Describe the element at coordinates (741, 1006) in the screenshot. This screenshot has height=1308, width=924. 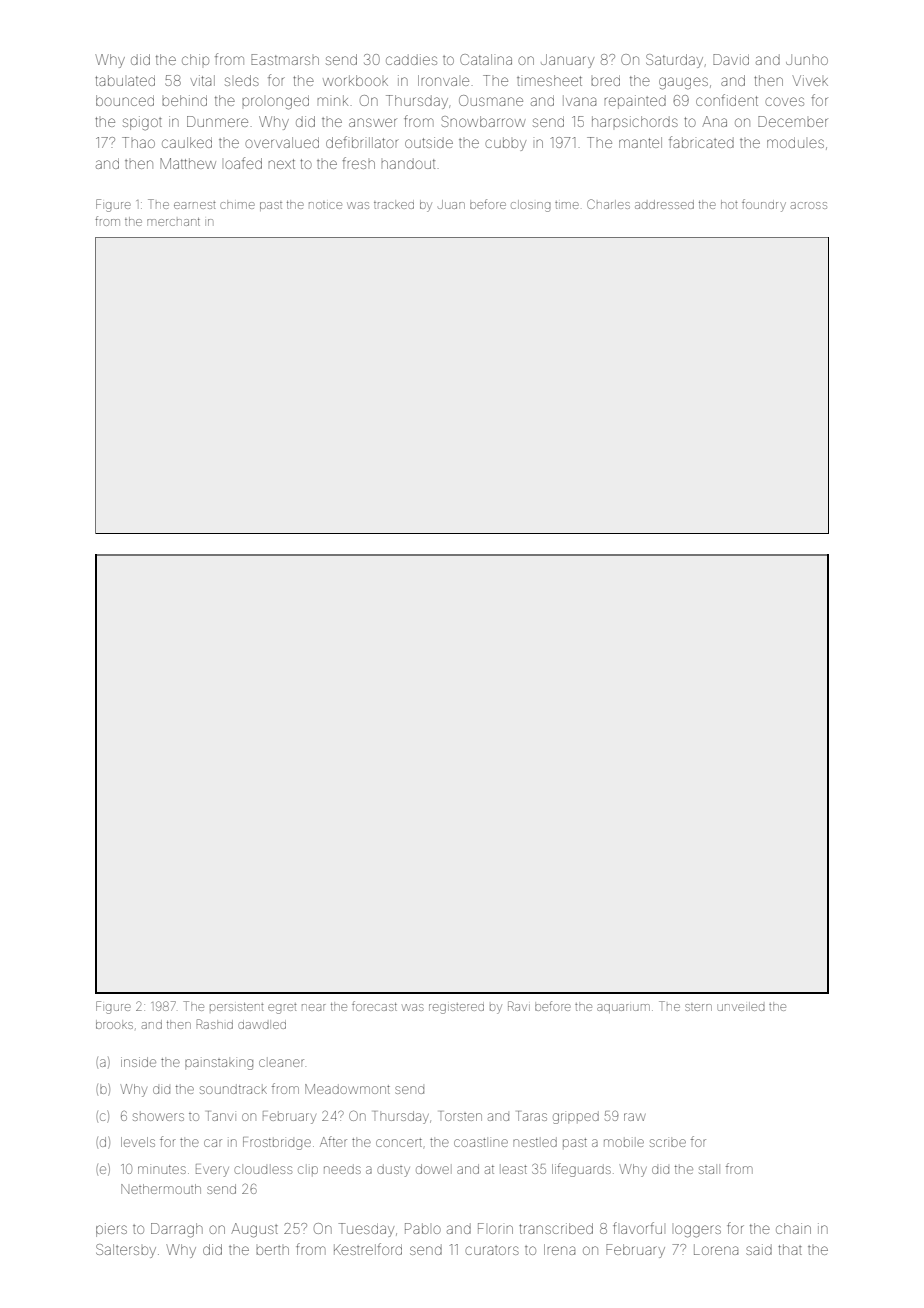
I see `unveiled` at that location.
